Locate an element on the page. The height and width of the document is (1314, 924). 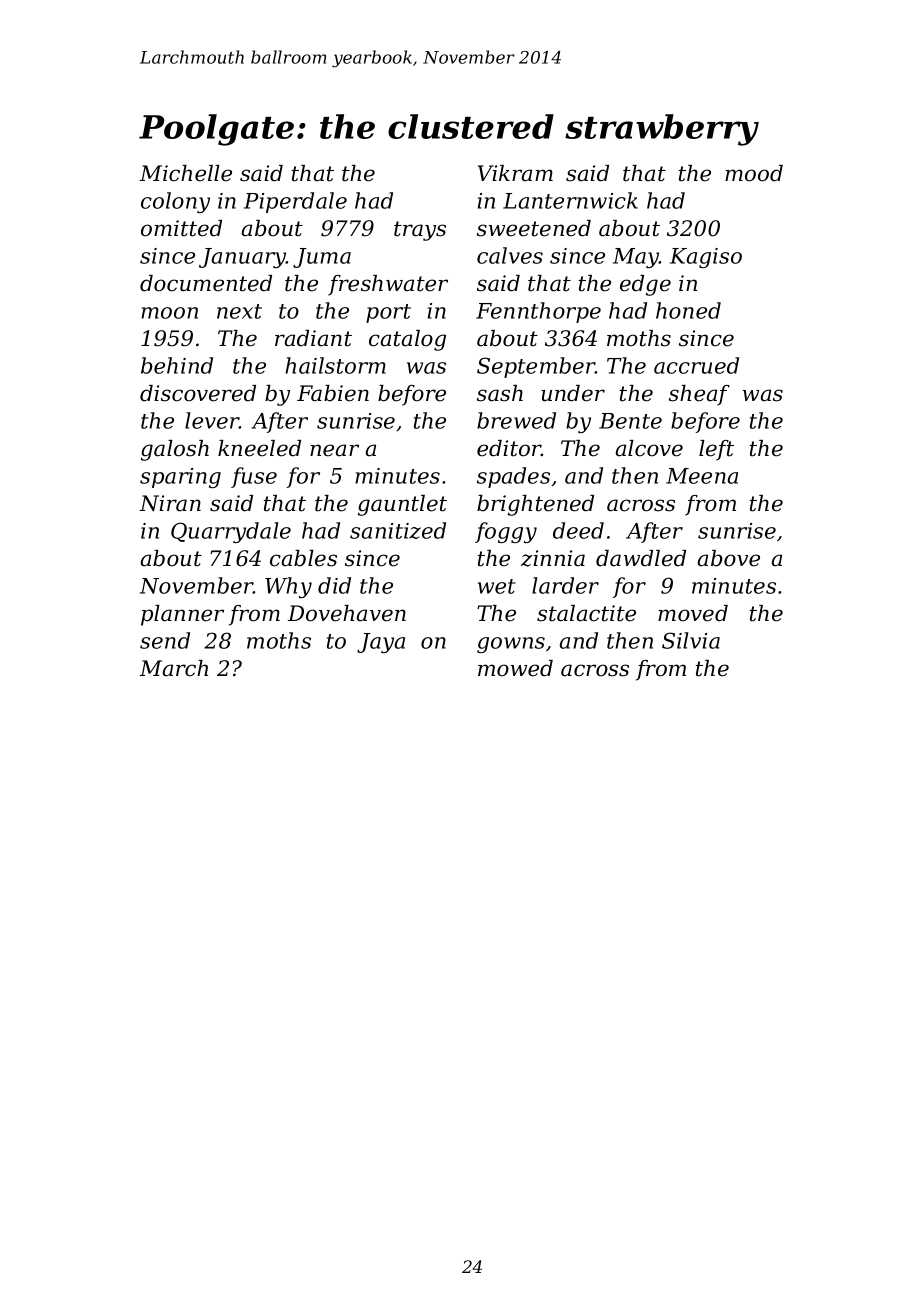
honed is located at coordinates (688, 310).
